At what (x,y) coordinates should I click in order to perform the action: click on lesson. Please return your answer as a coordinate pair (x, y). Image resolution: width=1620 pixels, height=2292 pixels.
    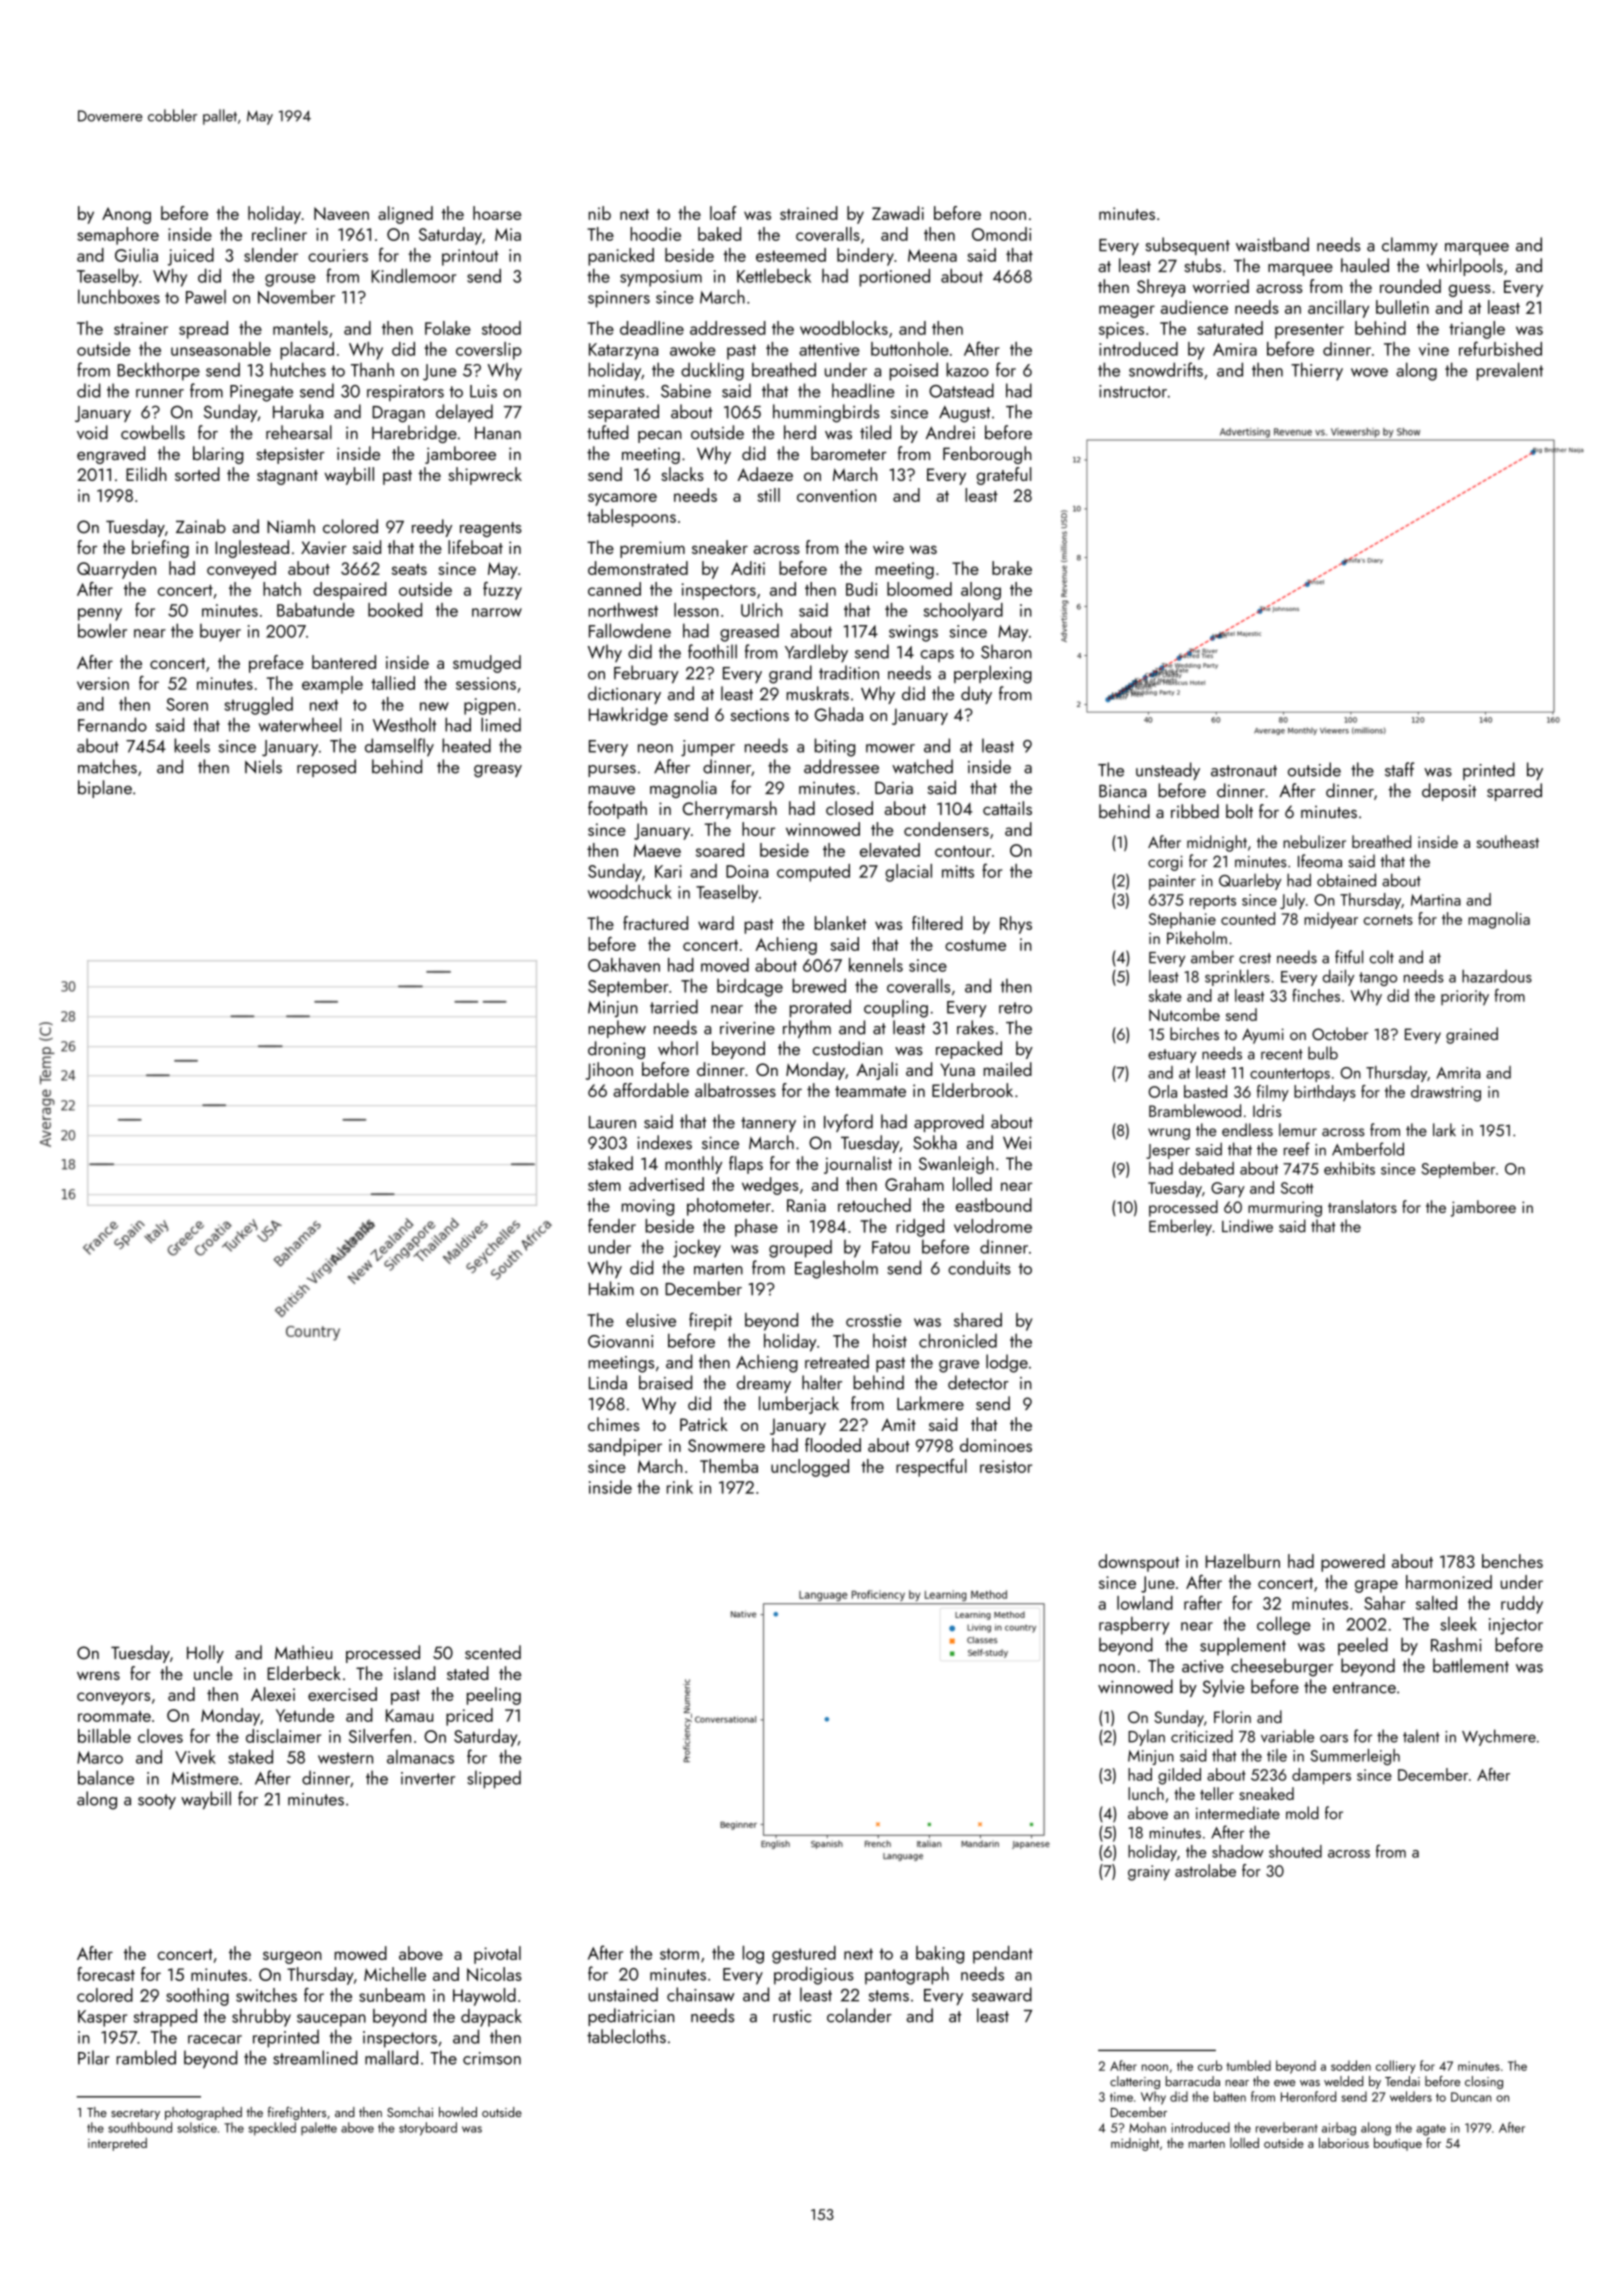
    Looking at the image, I should click on (696, 610).
